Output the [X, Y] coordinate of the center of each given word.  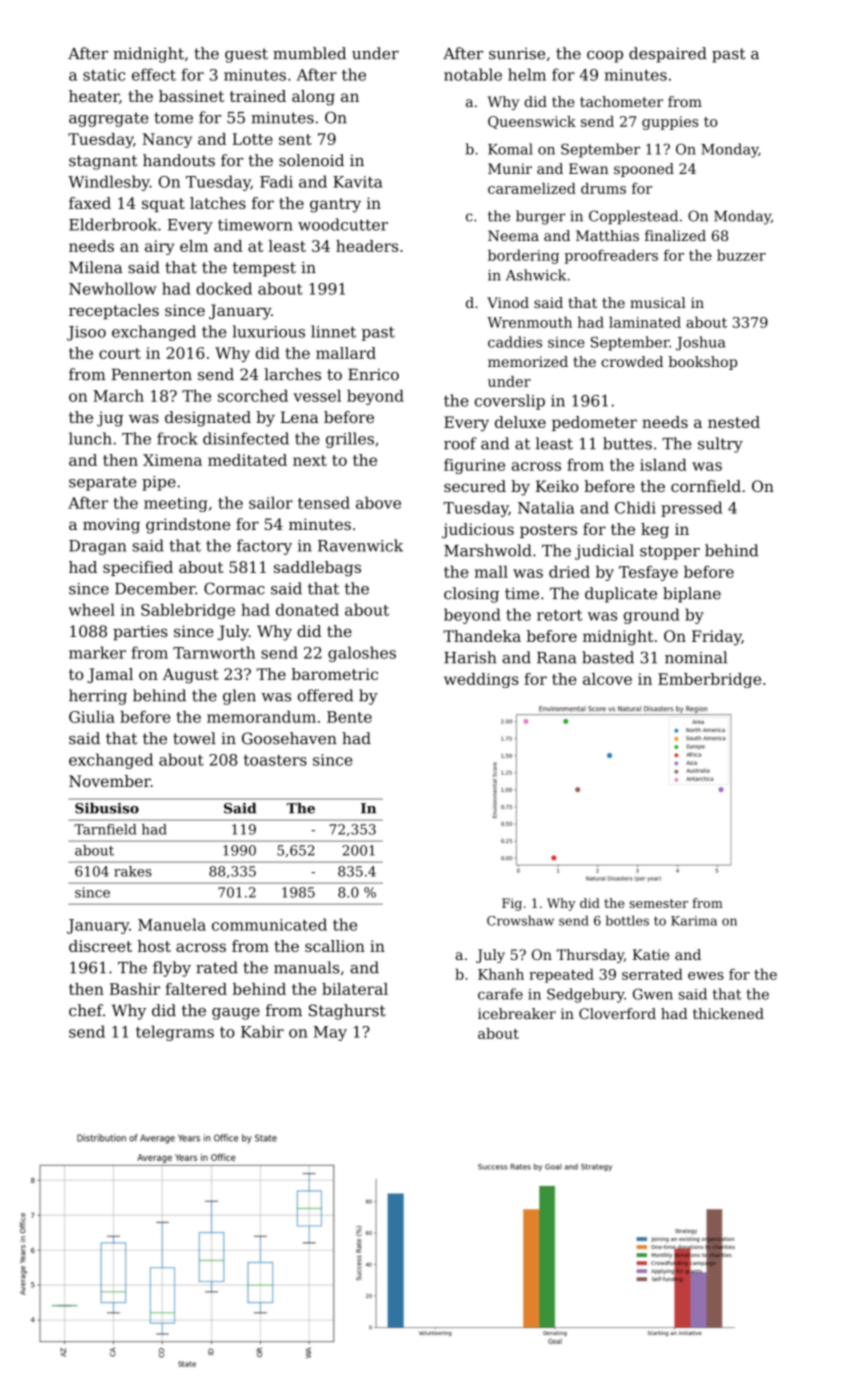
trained [258, 96]
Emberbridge [709, 680]
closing [471, 595]
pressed [691, 509]
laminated [645, 322]
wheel [92, 609]
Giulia [92, 716]
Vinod [508, 302]
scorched [253, 395]
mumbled [309, 53]
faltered [196, 989]
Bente [349, 717]
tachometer [621, 101]
